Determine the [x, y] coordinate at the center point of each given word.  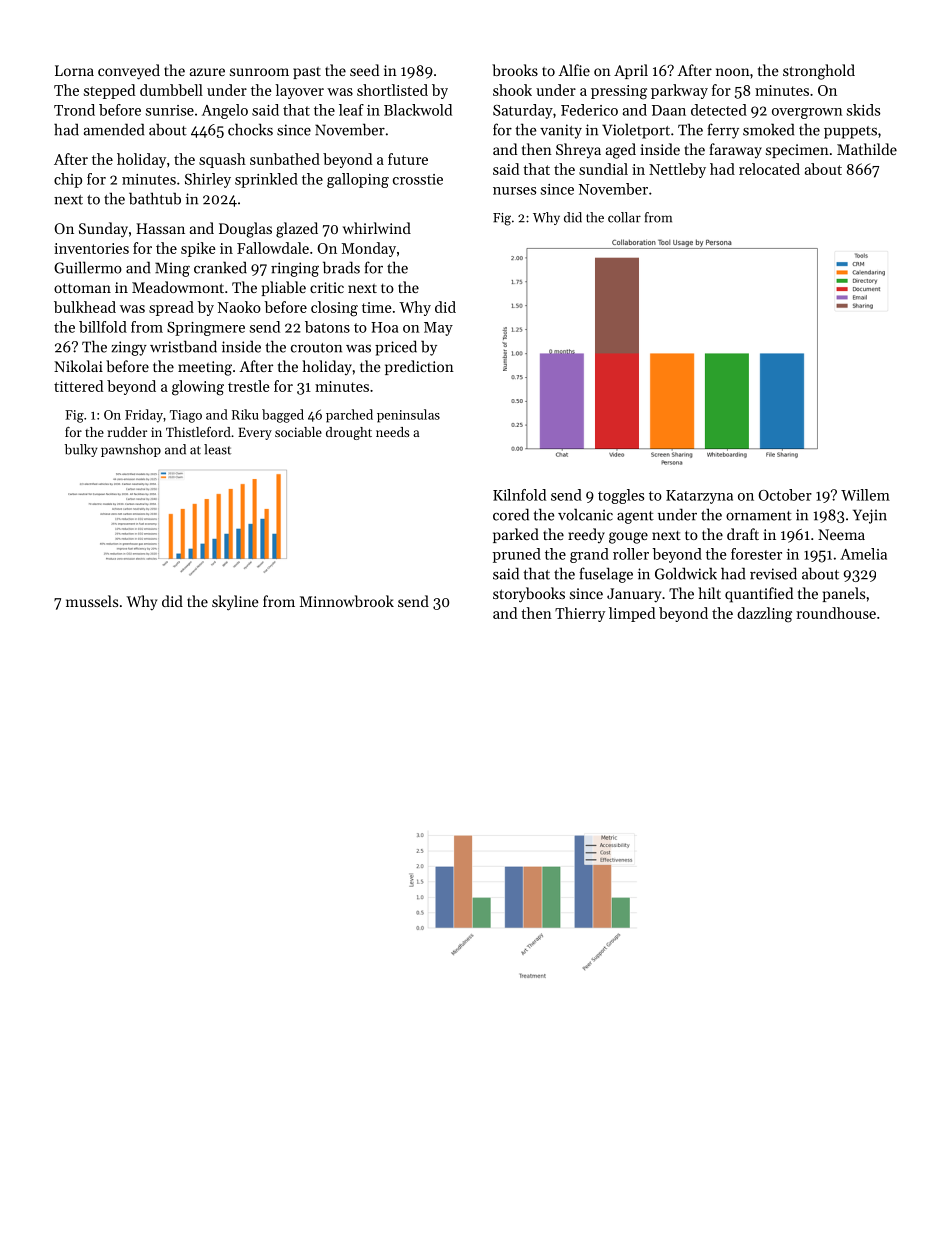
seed [364, 70]
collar [624, 217]
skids [863, 110]
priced [396, 348]
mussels [92, 601]
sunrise [170, 110]
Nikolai [78, 366]
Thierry [580, 614]
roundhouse [836, 613]
